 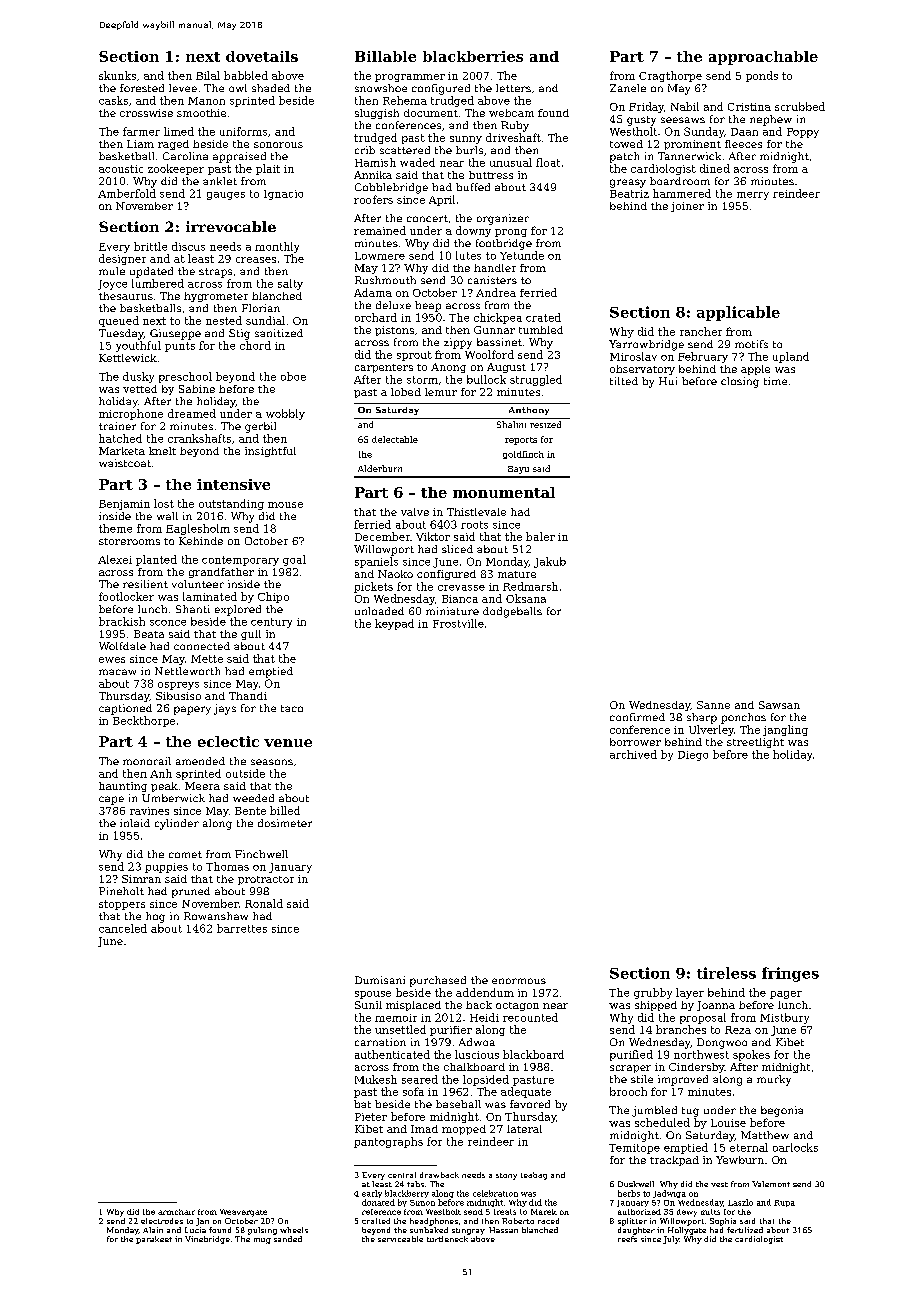 What do you see at coordinates (458, 343) in the page?
I see `zippy` at bounding box center [458, 343].
